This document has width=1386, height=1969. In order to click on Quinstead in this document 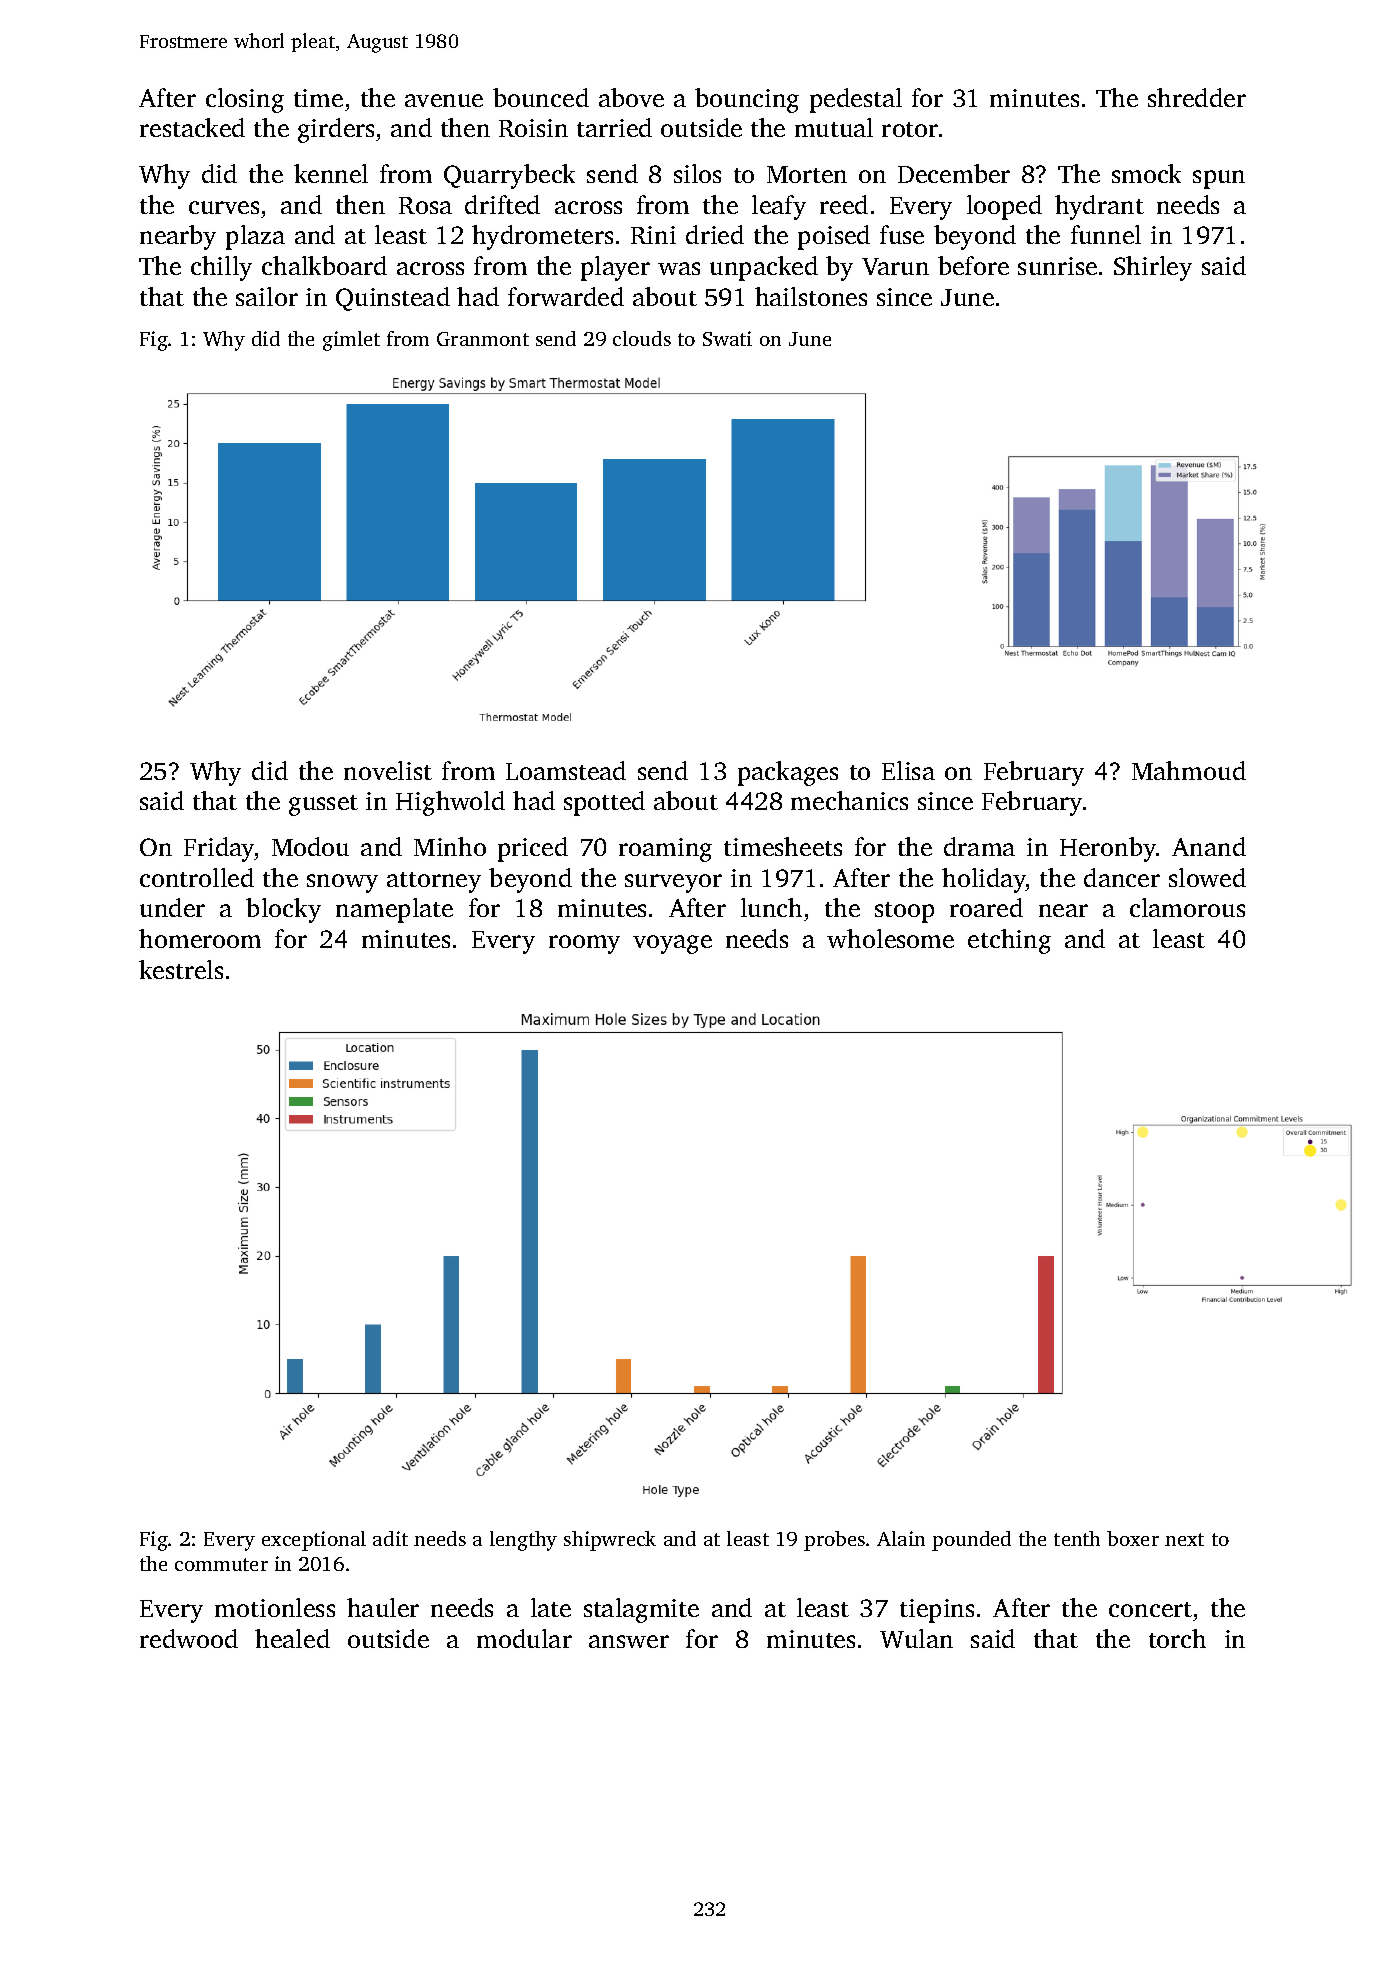, I will do `click(393, 299)`.
